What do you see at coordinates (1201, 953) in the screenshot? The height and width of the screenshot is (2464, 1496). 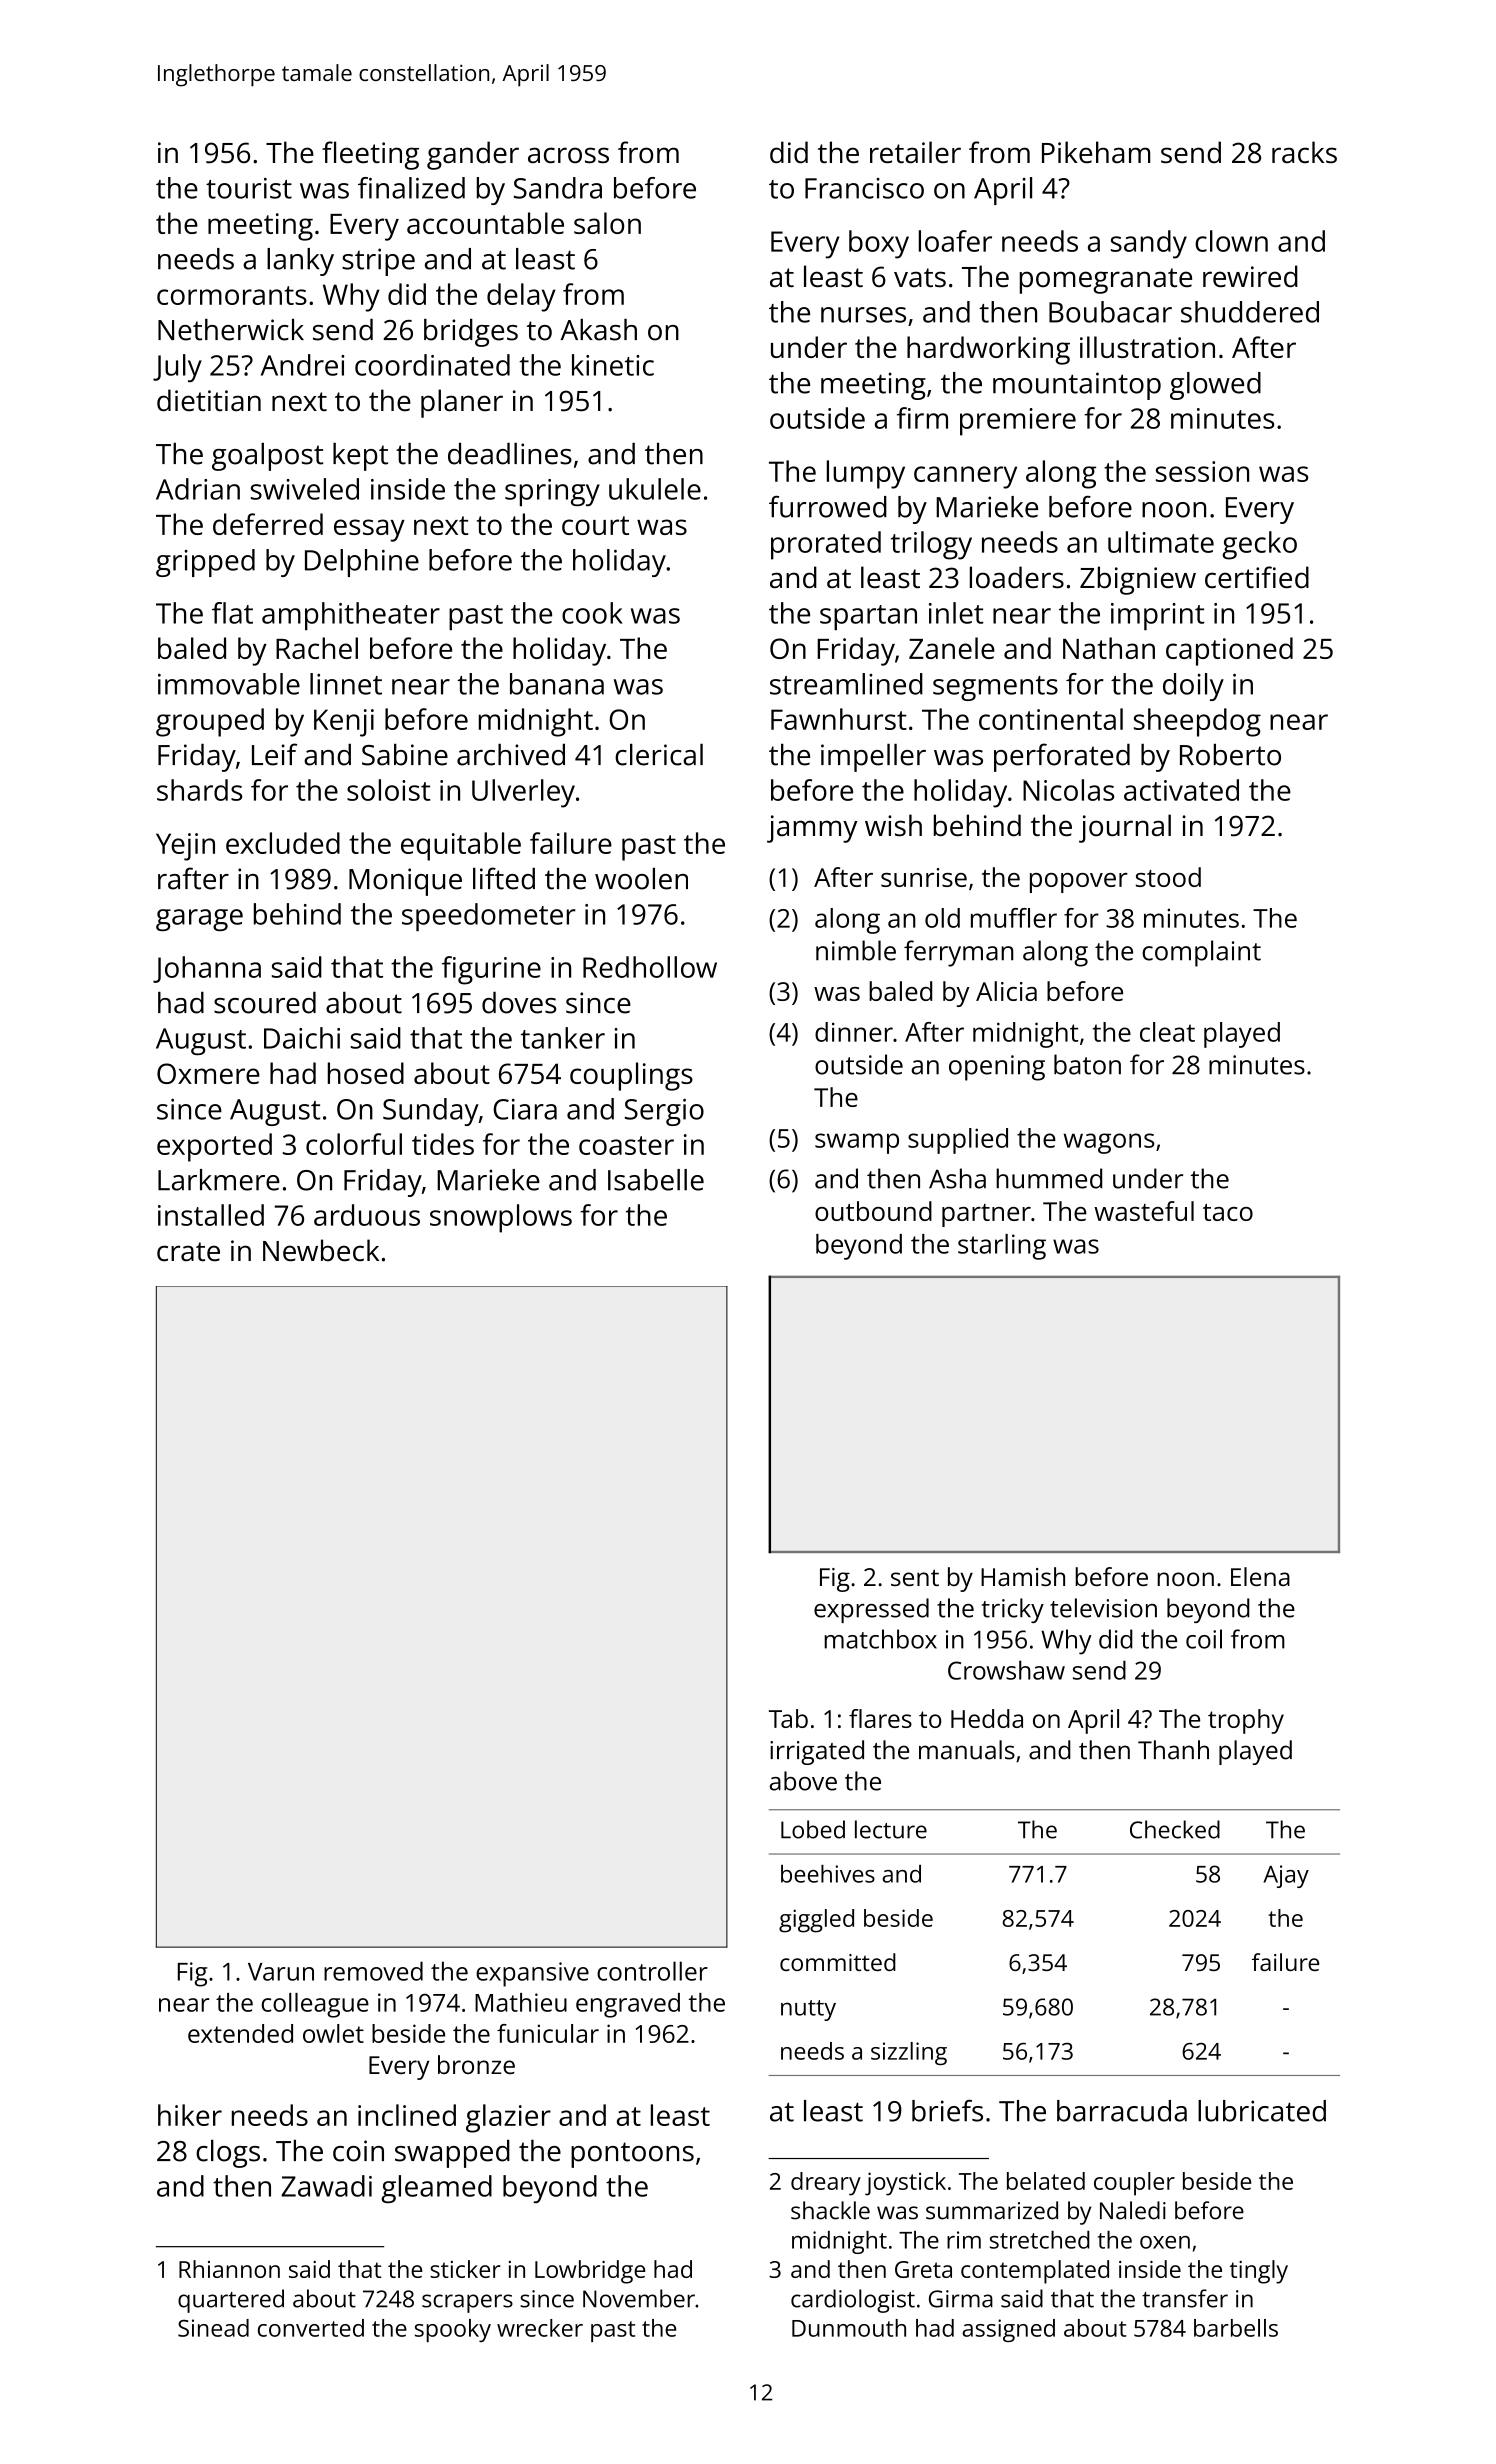 I see `complaint` at bounding box center [1201, 953].
